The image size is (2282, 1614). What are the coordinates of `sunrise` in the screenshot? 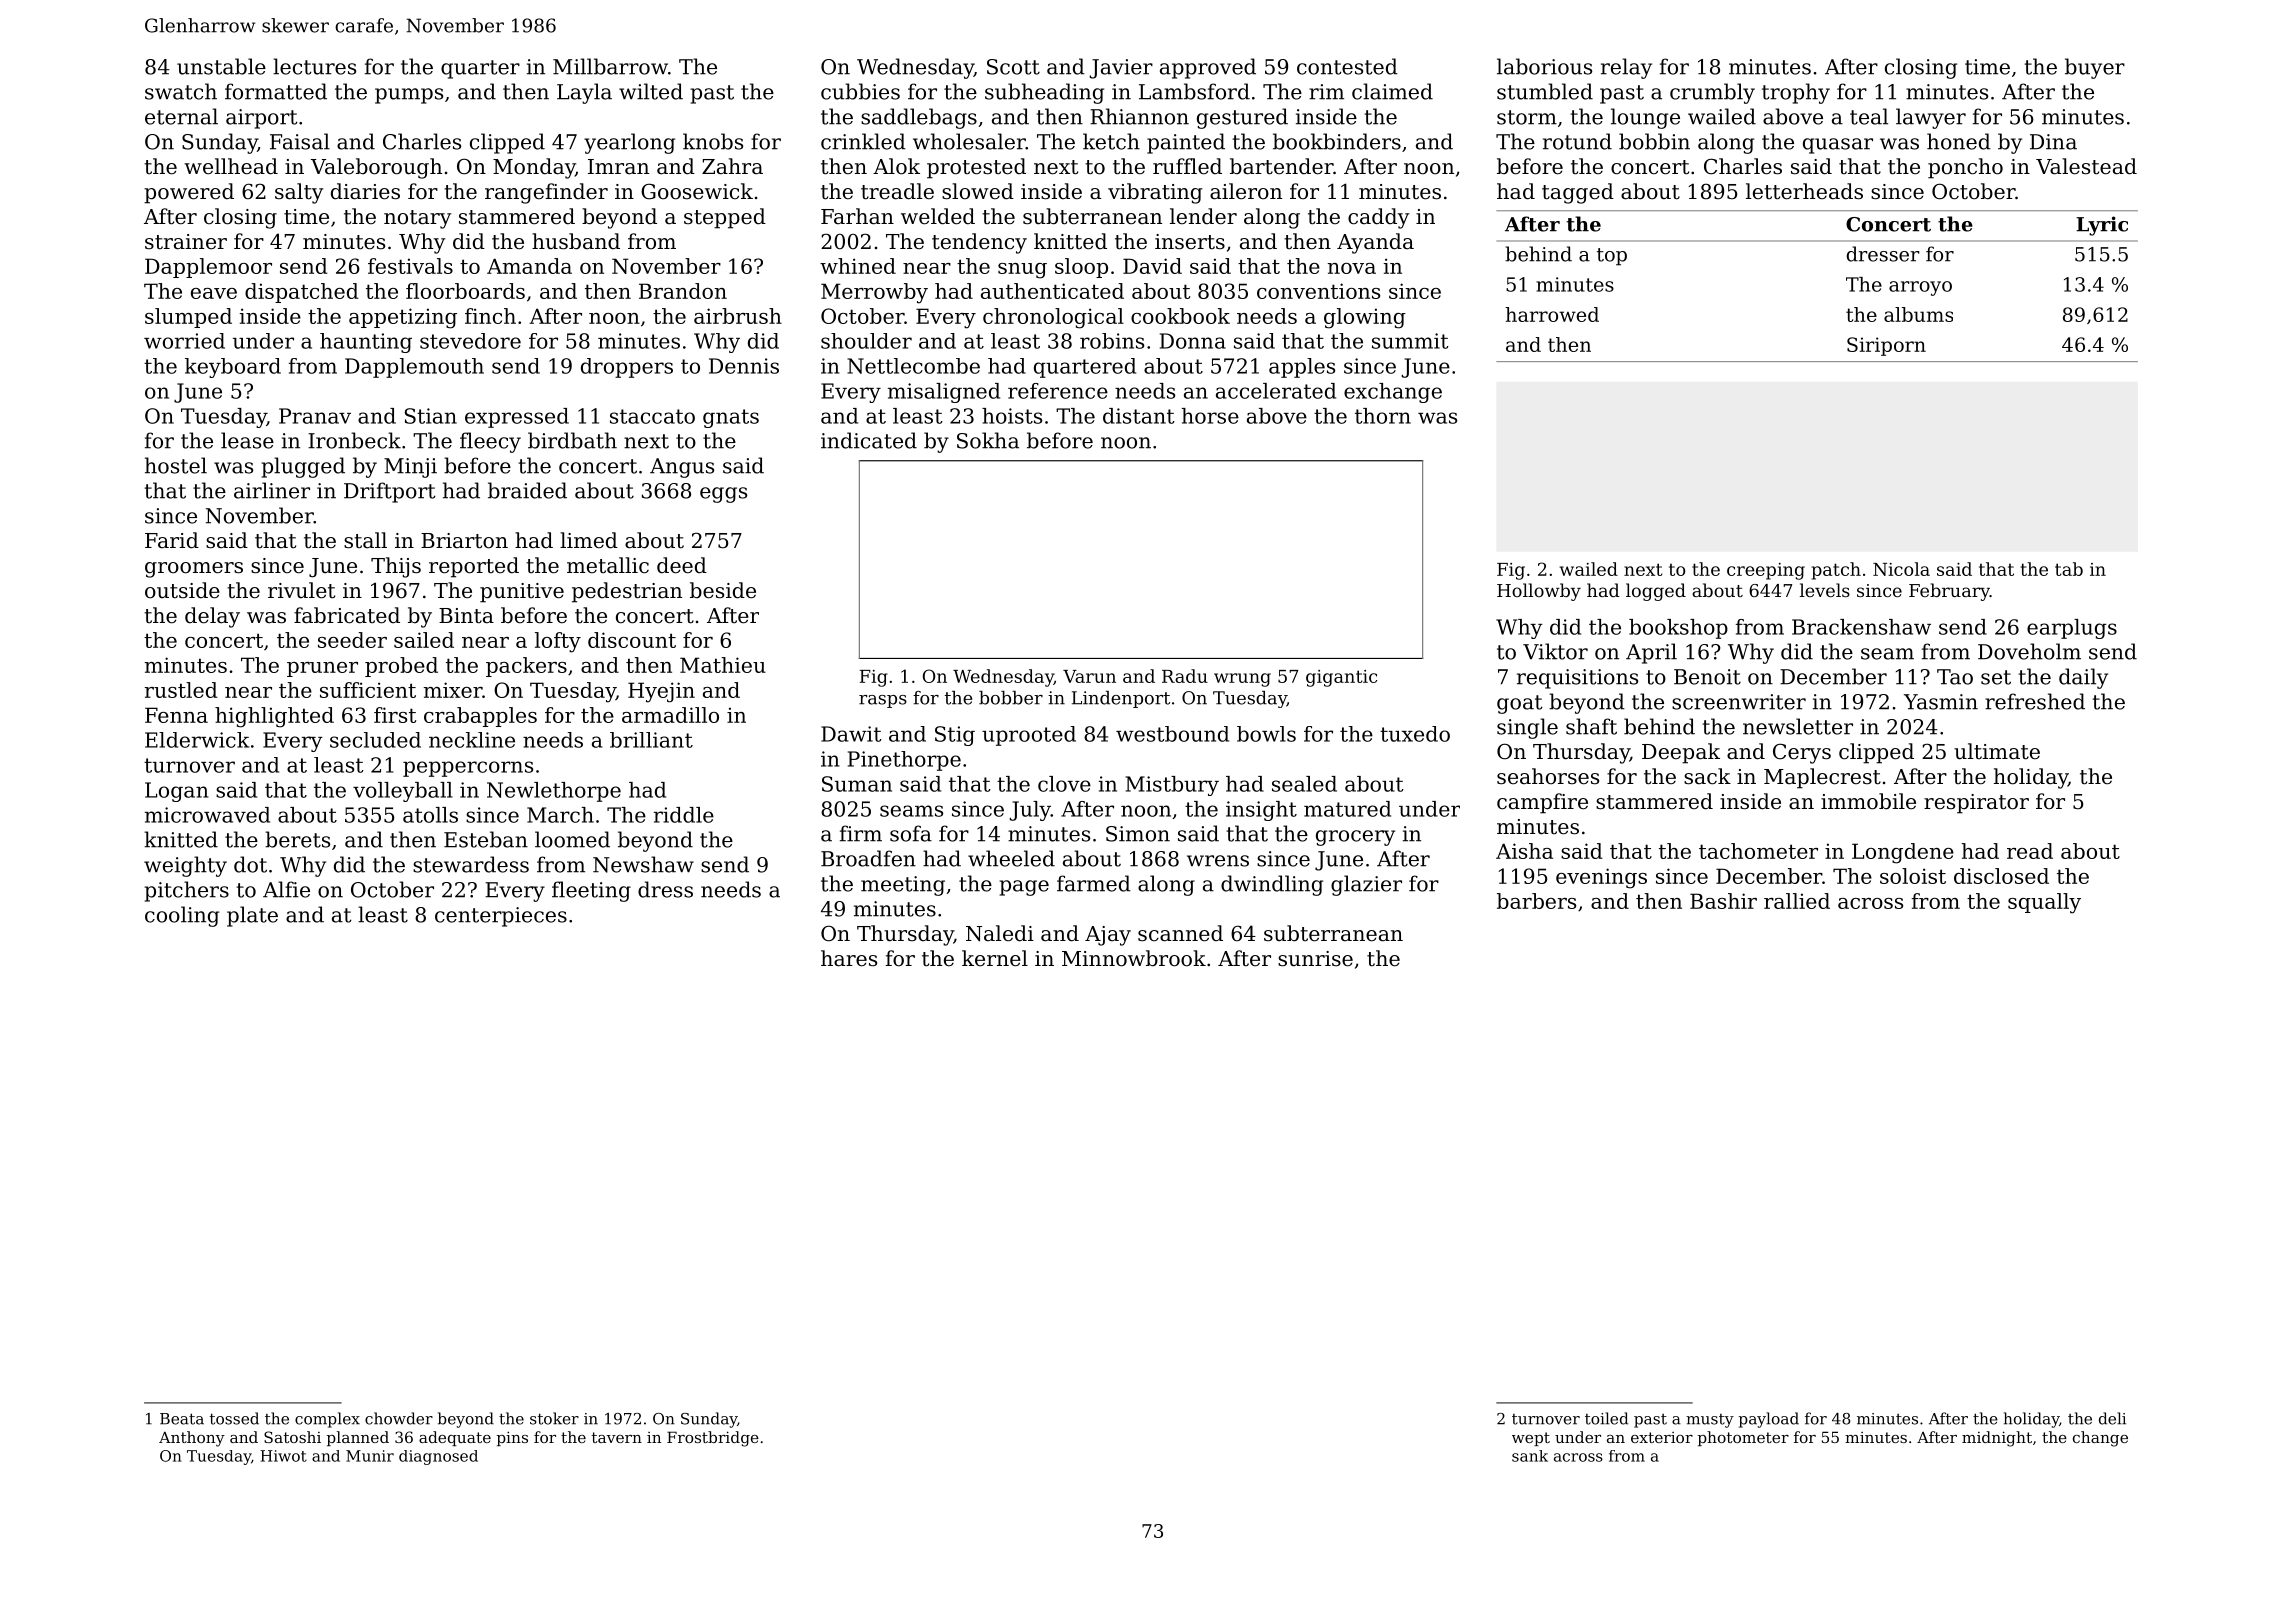 It's located at (1315, 959).
